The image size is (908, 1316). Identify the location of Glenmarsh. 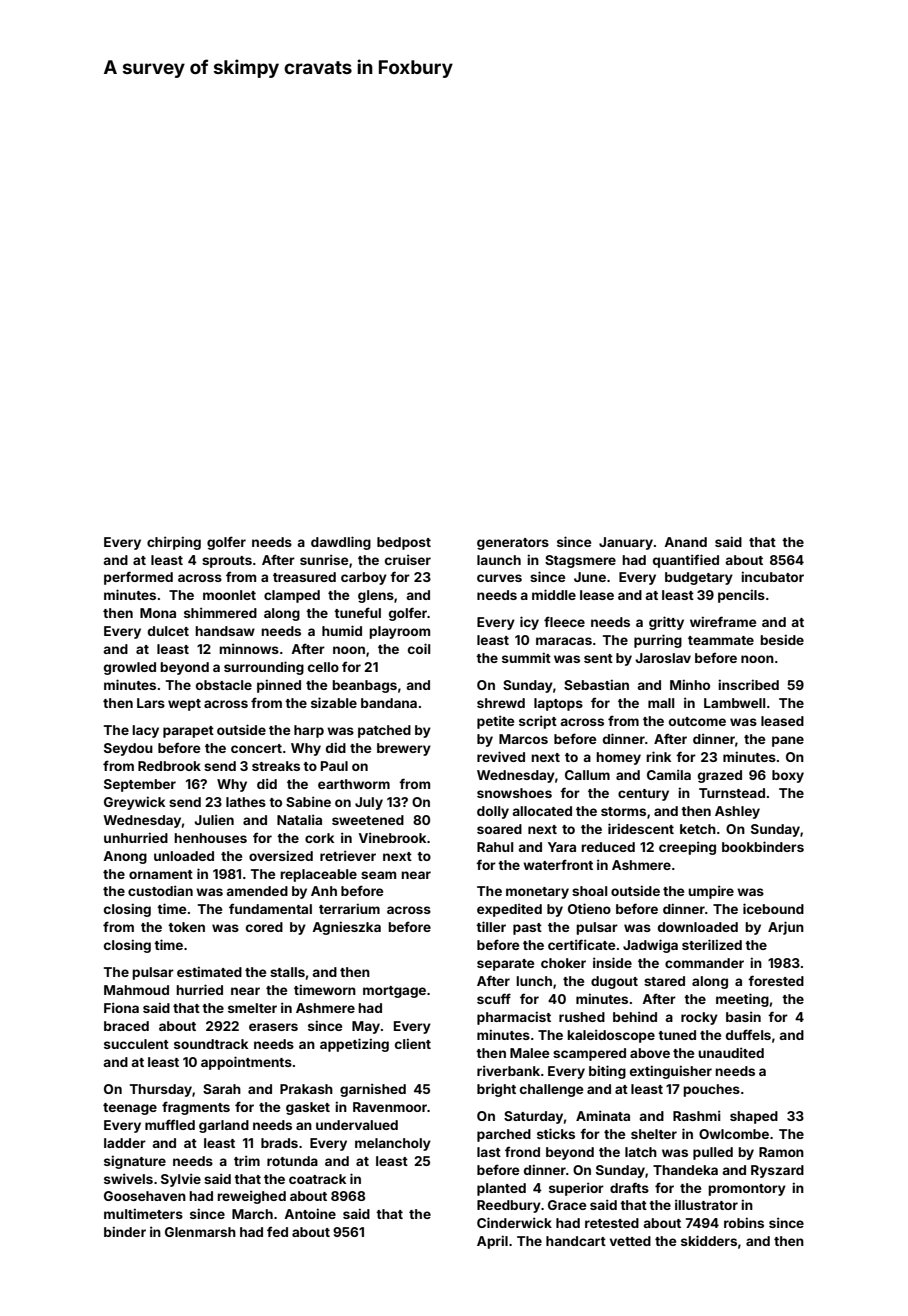
(200, 1232).
